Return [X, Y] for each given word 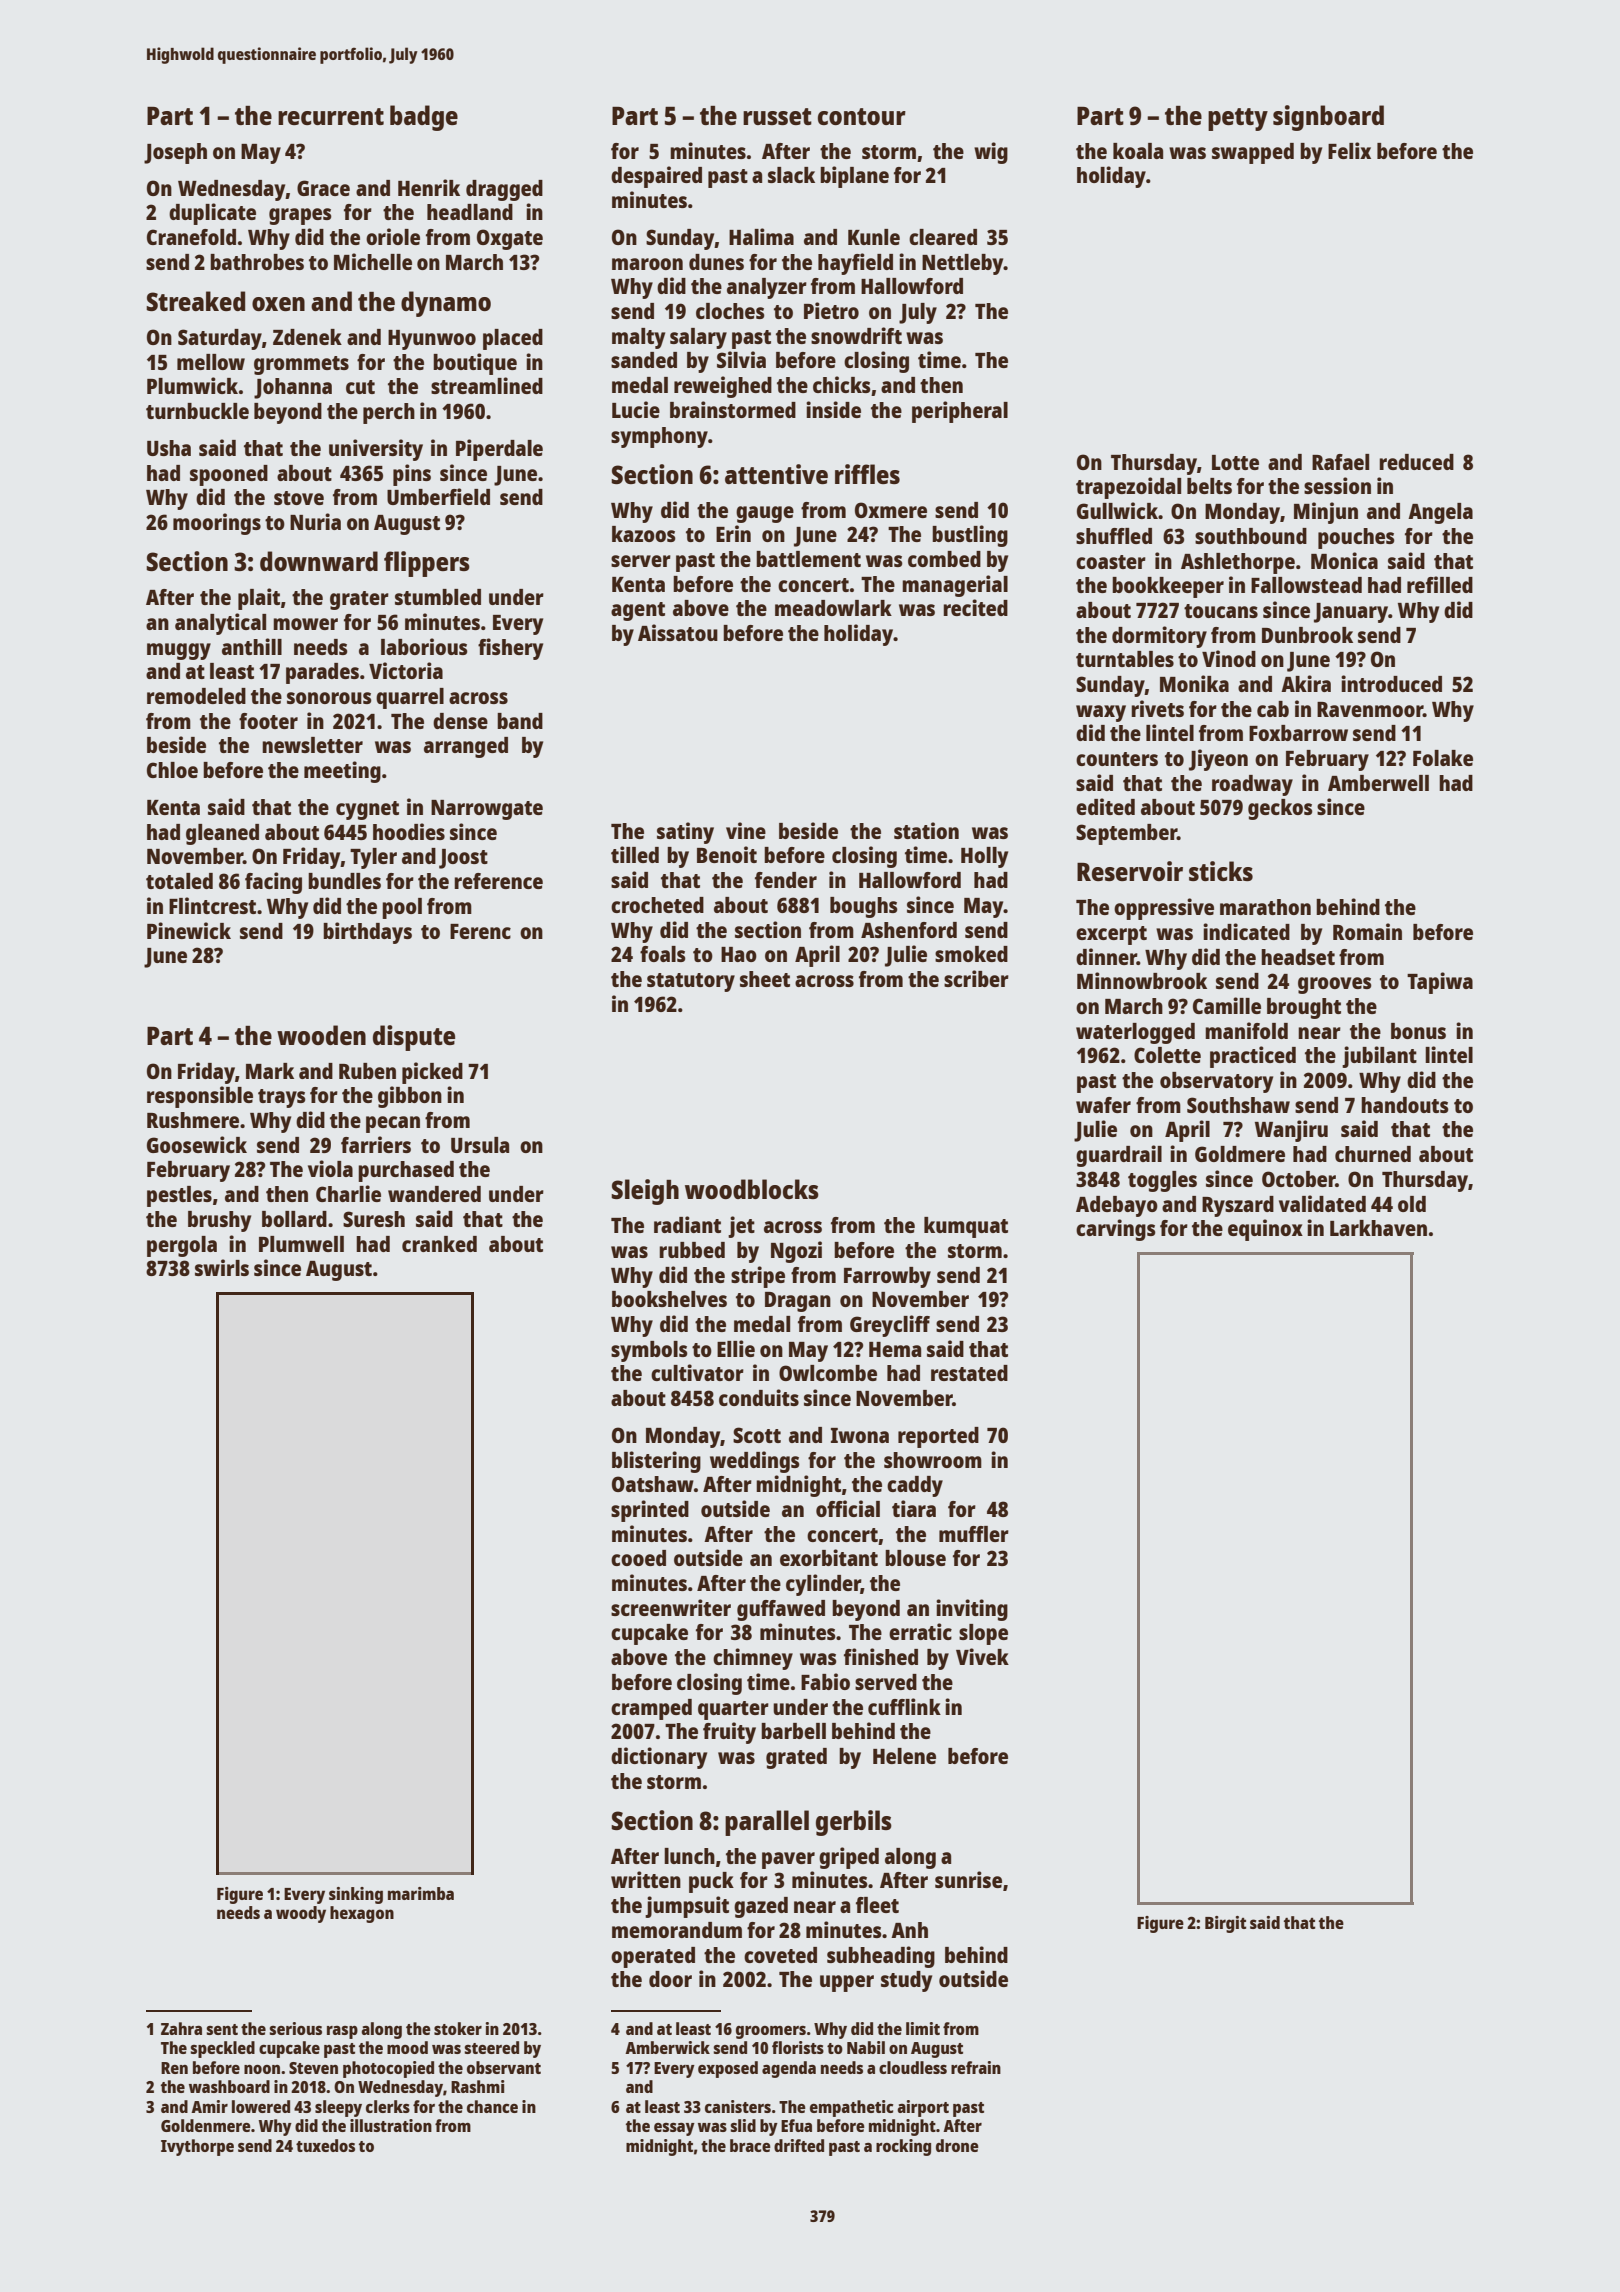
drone [957, 2145]
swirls [222, 1267]
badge [424, 118]
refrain [976, 2067]
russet [777, 116]
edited [1105, 806]
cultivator [697, 1372]
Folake [1443, 758]
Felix [1349, 150]
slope [983, 1634]
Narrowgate [487, 810]
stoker [458, 2028]
